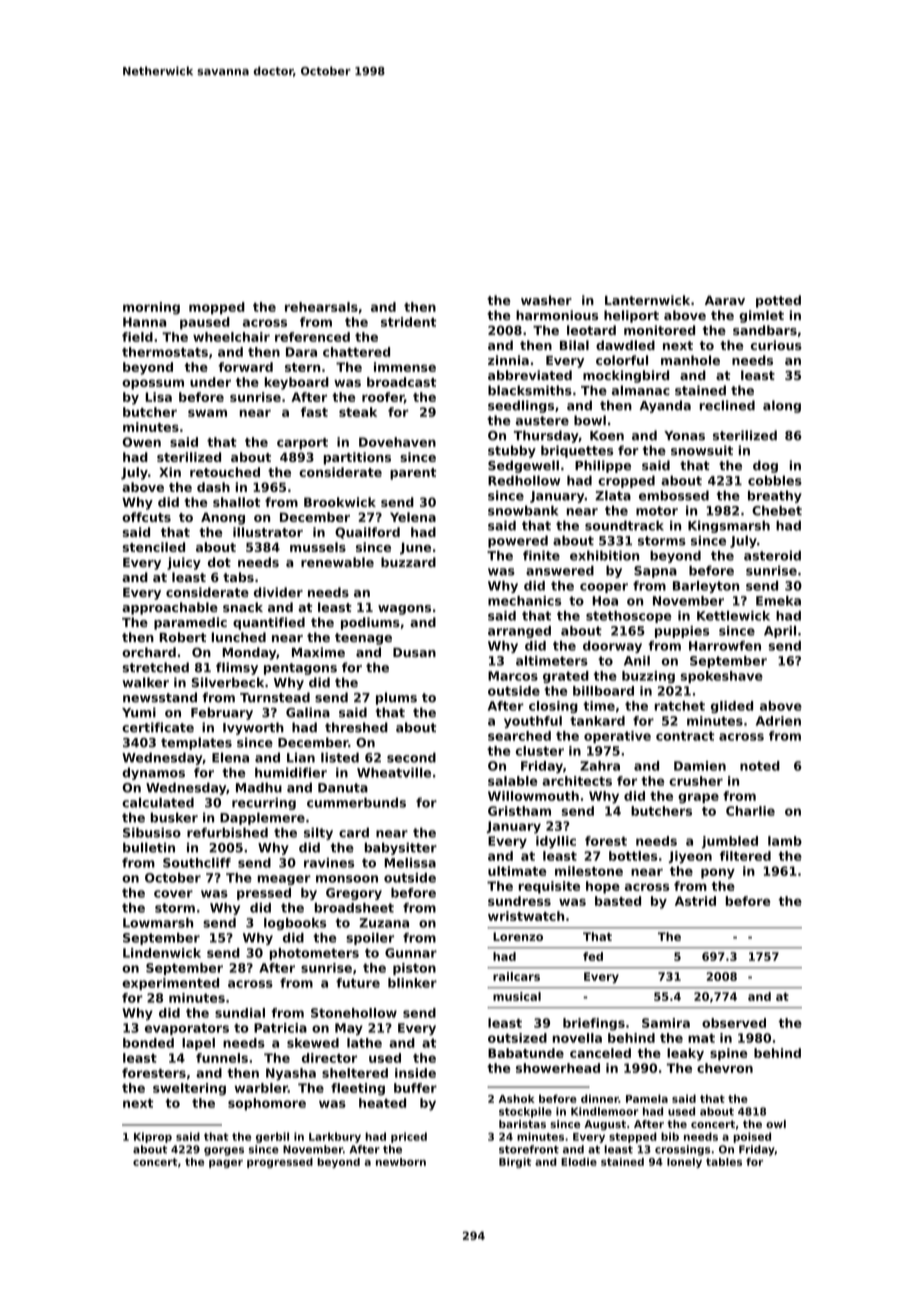  What do you see at coordinates (401, 1162) in the image?
I see `newborn` at bounding box center [401, 1162].
